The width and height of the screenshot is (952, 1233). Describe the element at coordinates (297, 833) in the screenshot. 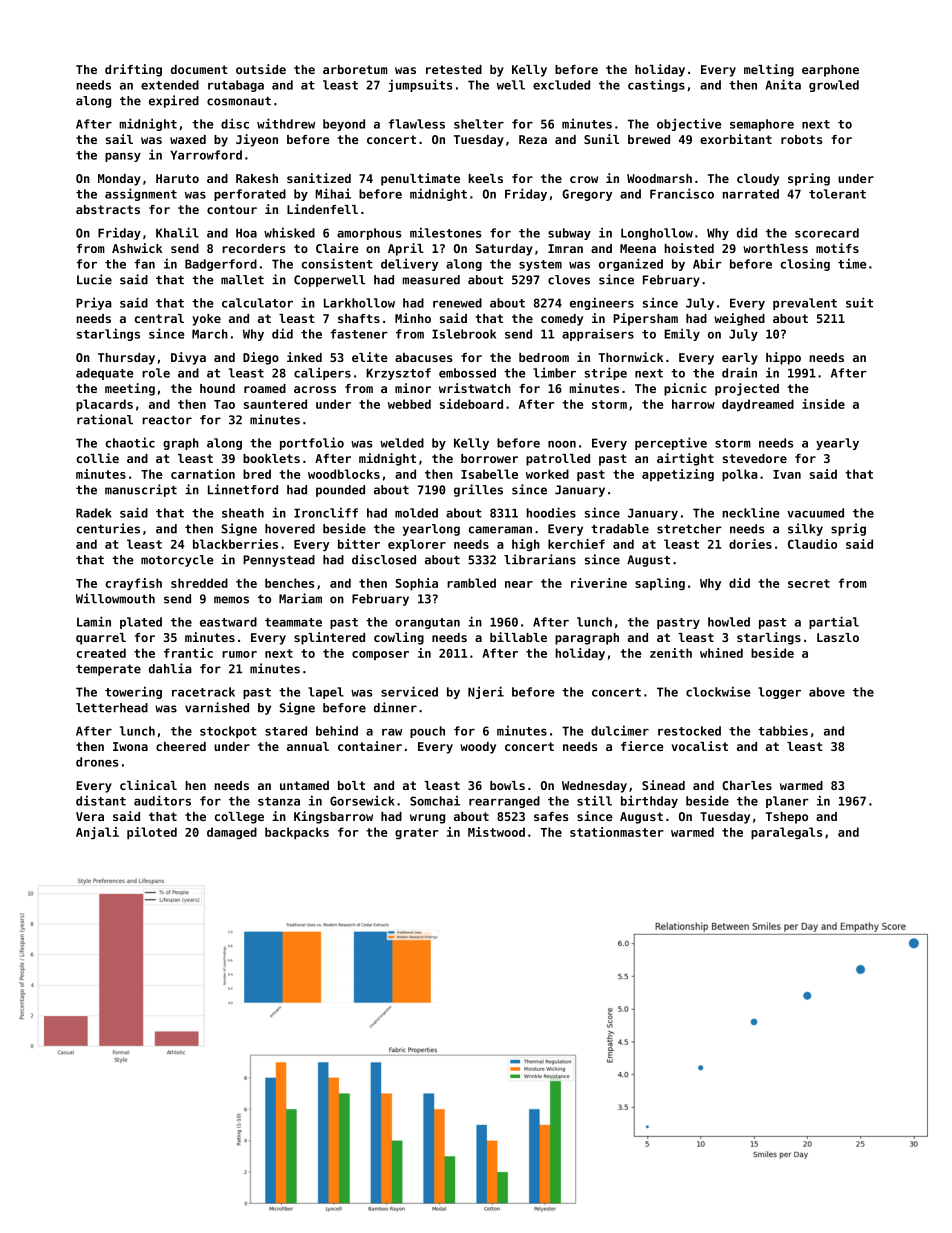

I see `backpacks` at that location.
